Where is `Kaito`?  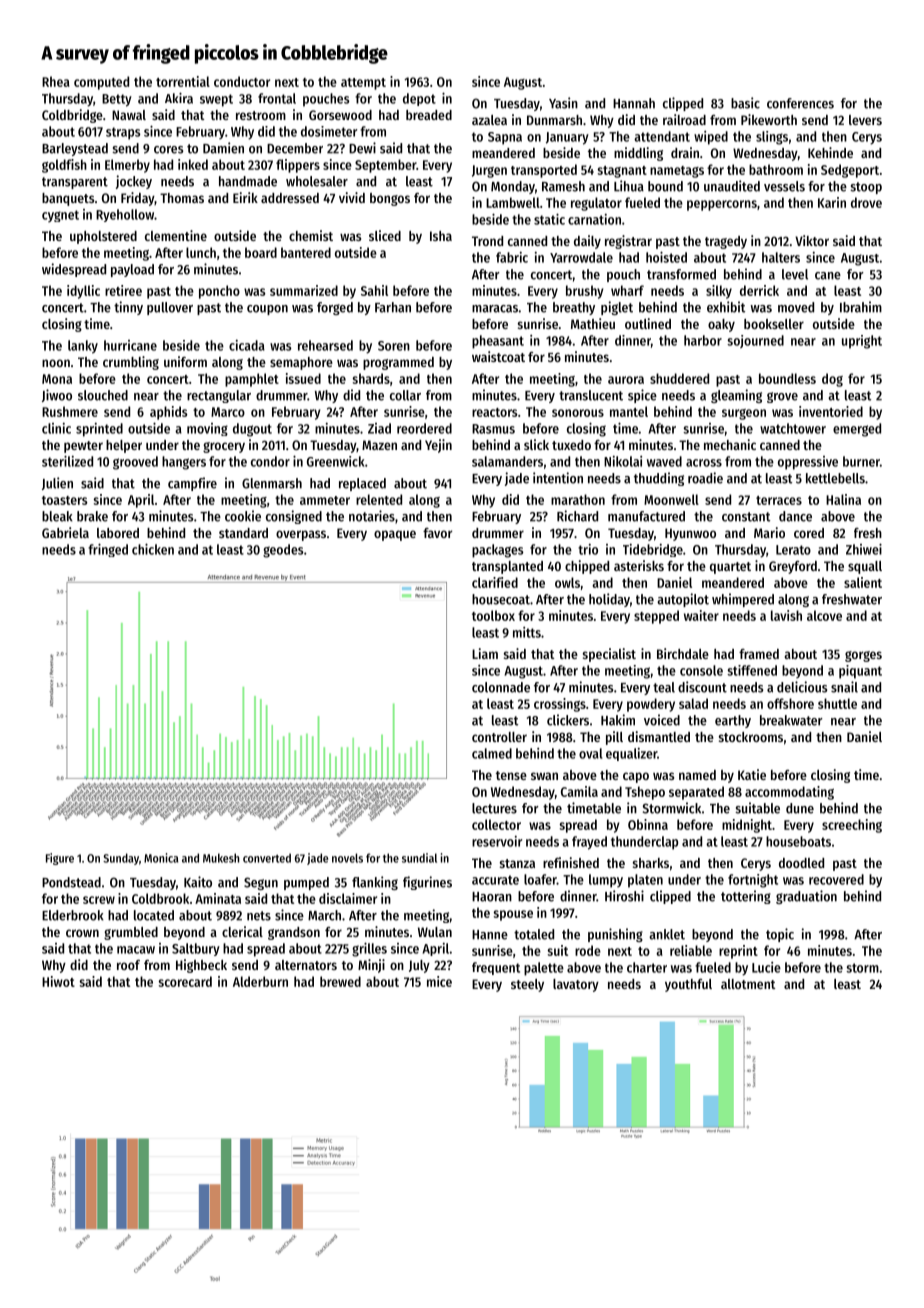 Kaito is located at coordinates (198, 882).
